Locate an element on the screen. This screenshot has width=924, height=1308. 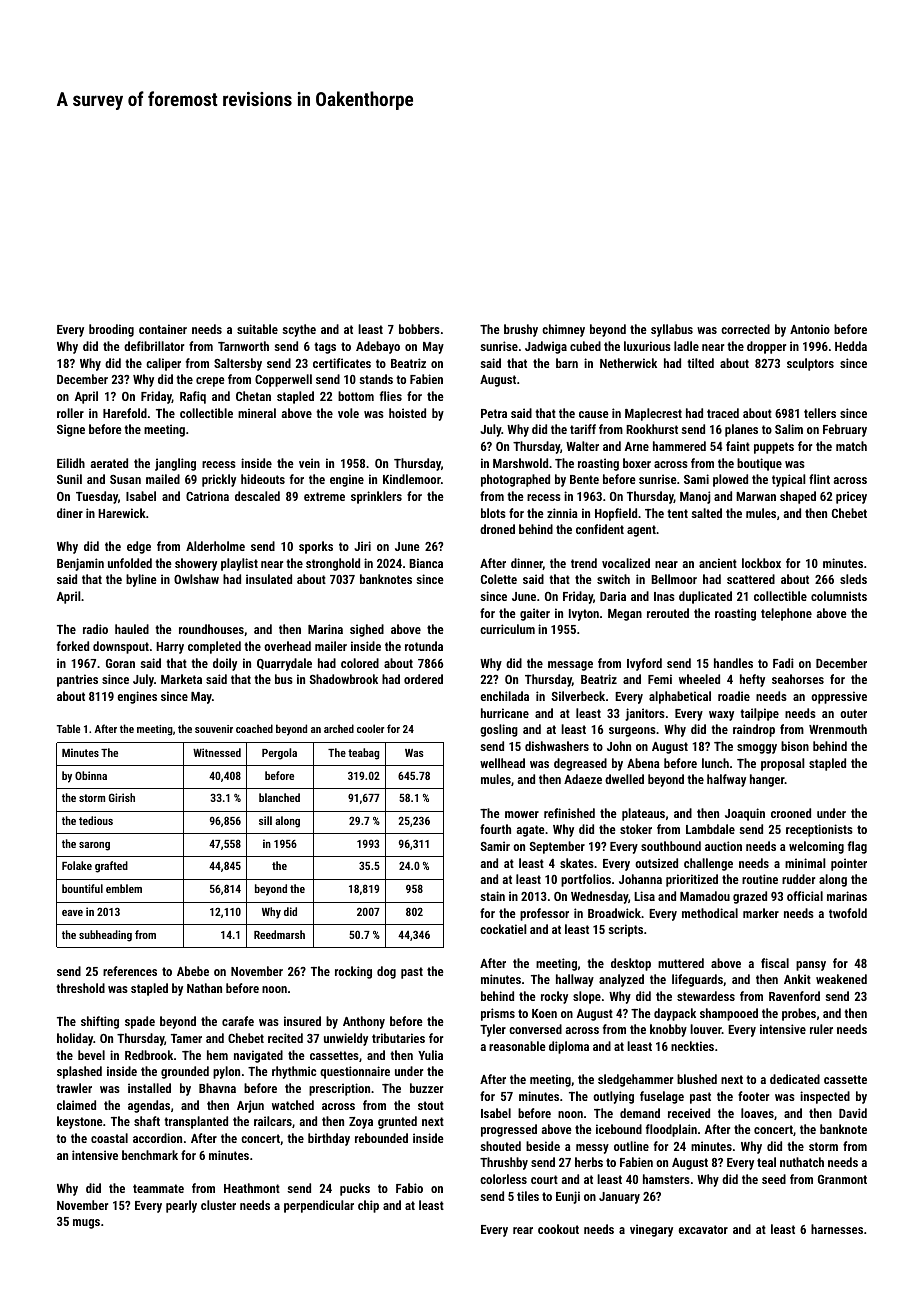
cluster is located at coordinates (218, 1205).
